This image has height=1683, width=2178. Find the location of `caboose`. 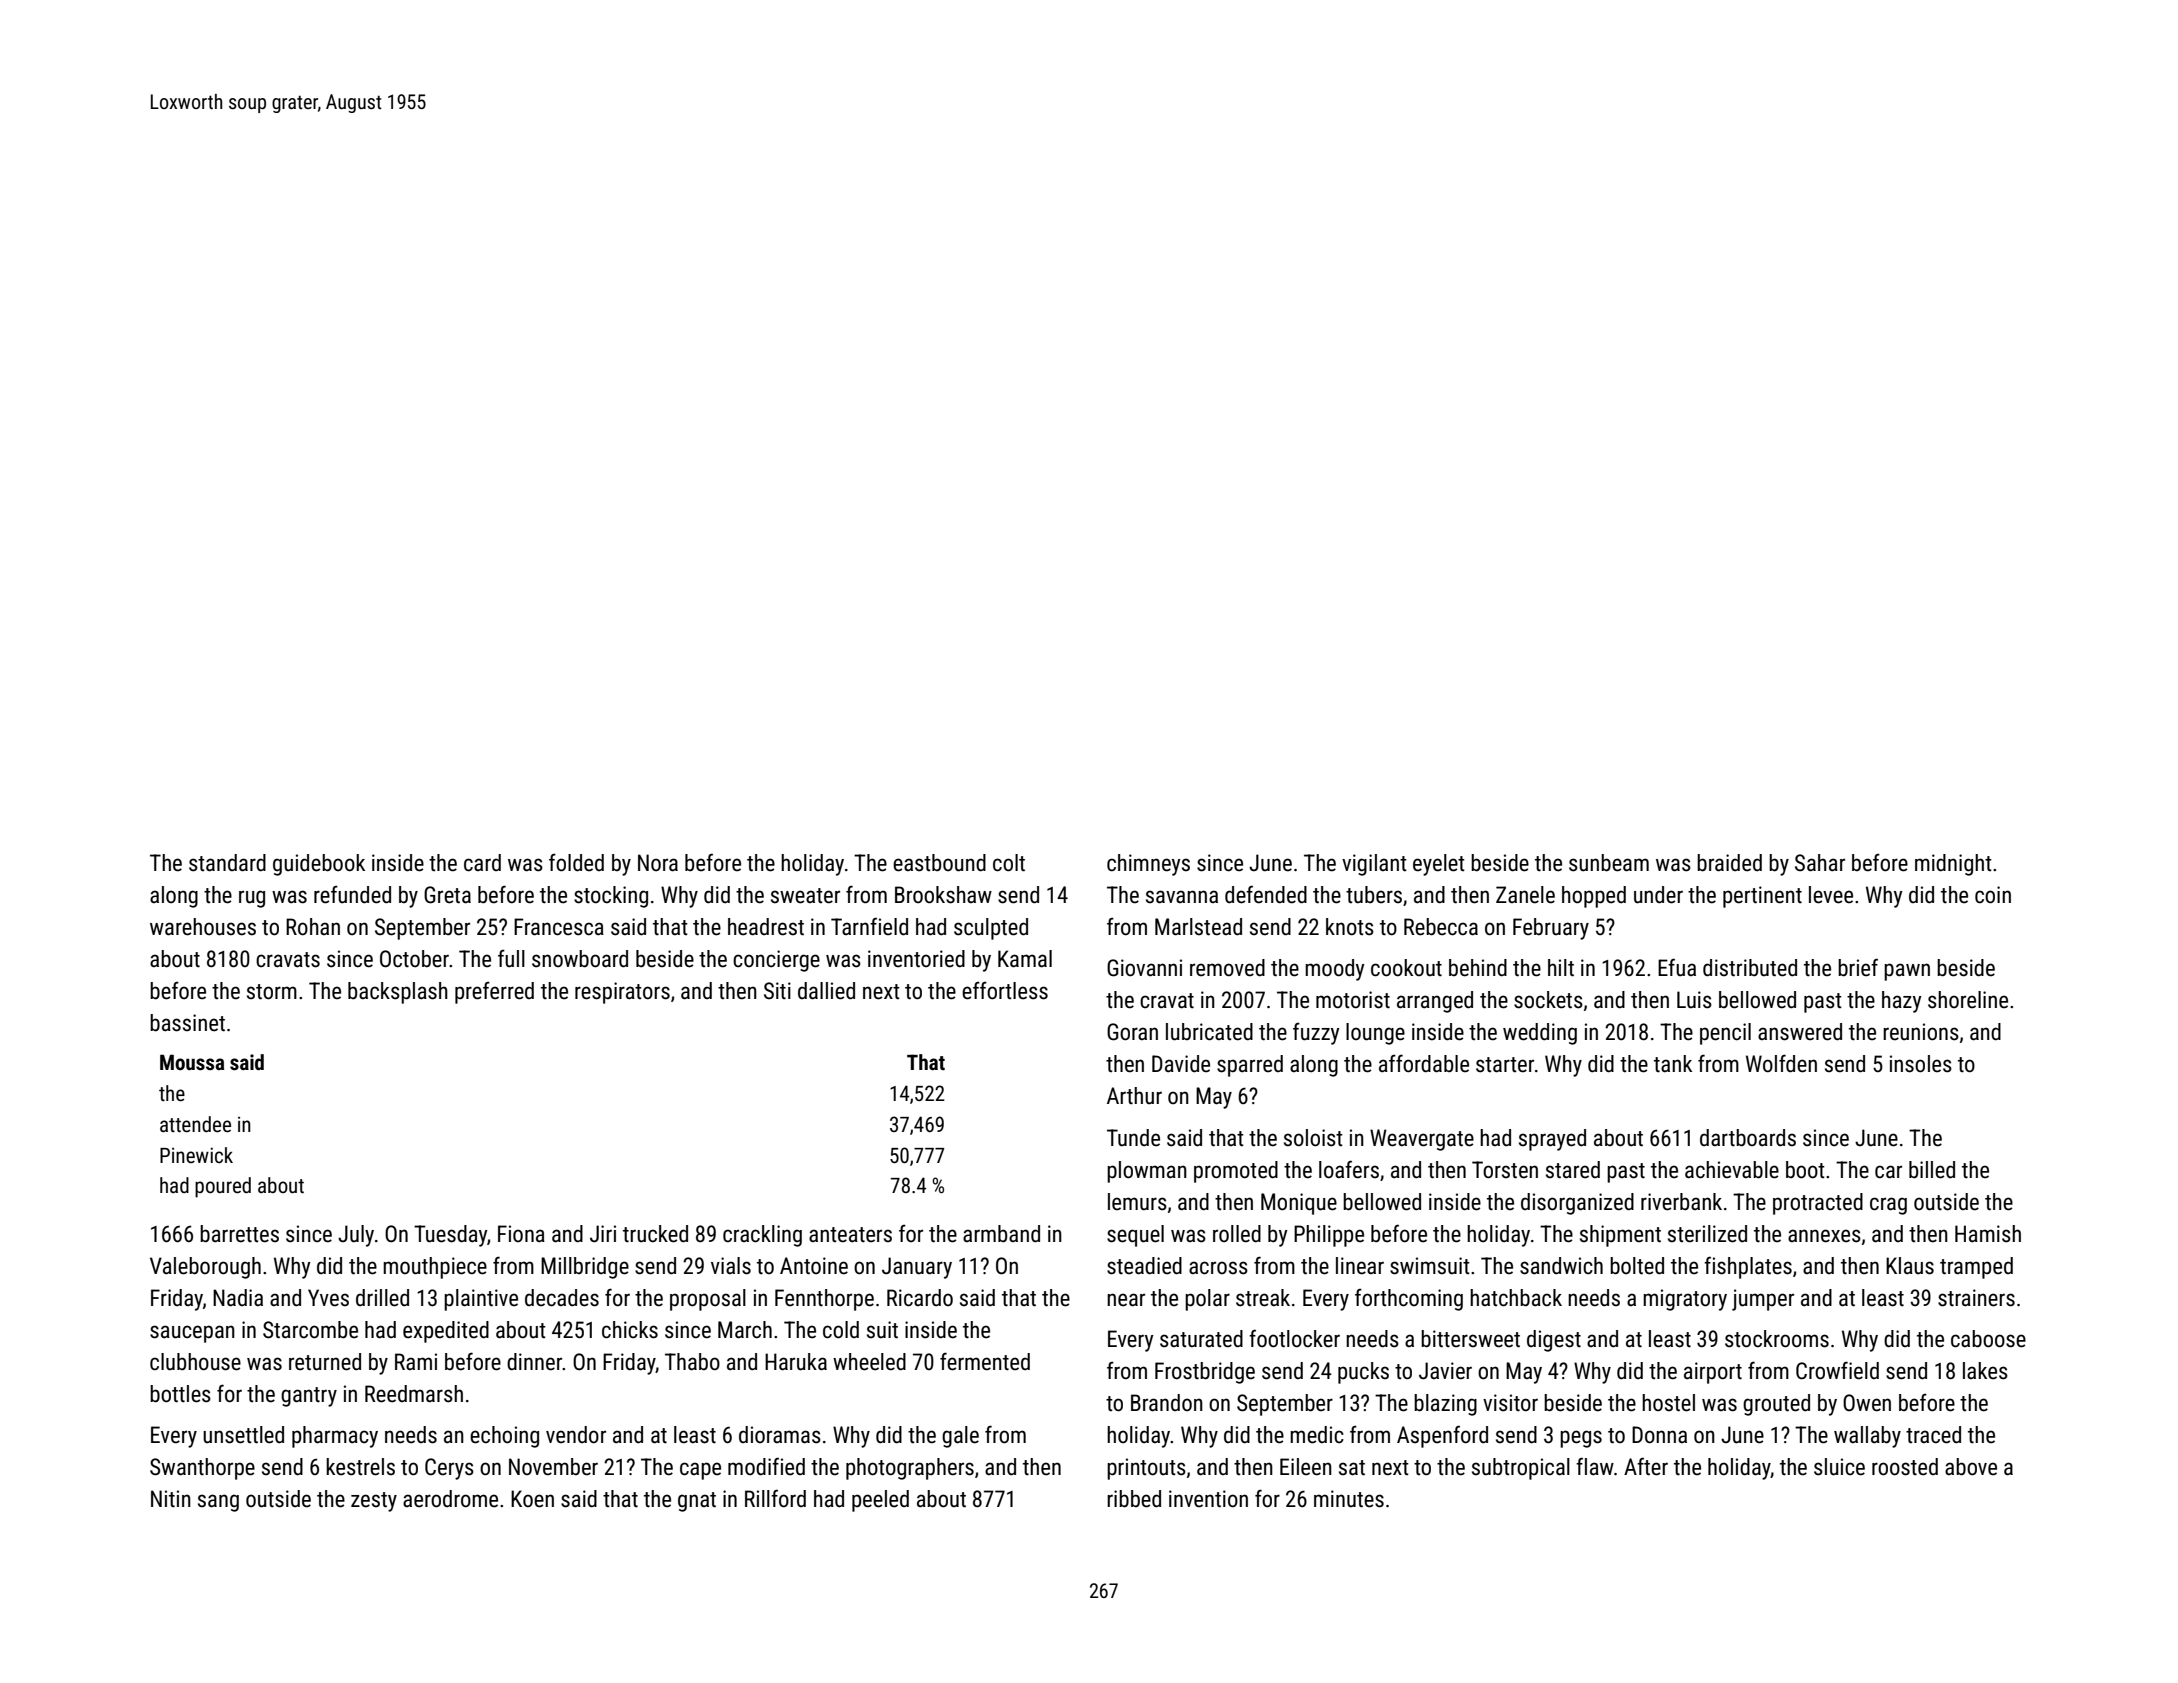

caboose is located at coordinates (1988, 1339).
